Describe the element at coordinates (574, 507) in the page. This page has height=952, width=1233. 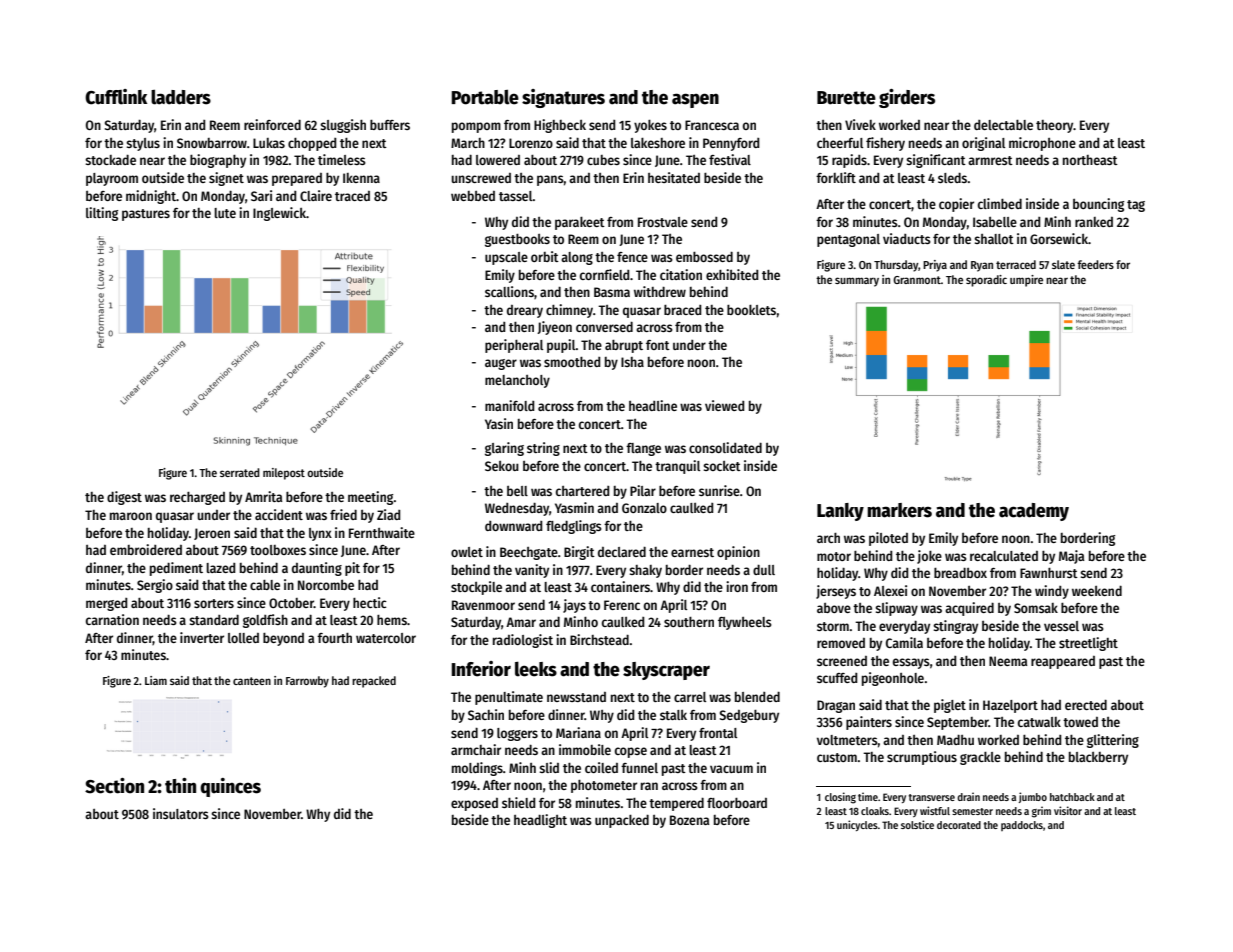
I see `Yasmin` at that location.
